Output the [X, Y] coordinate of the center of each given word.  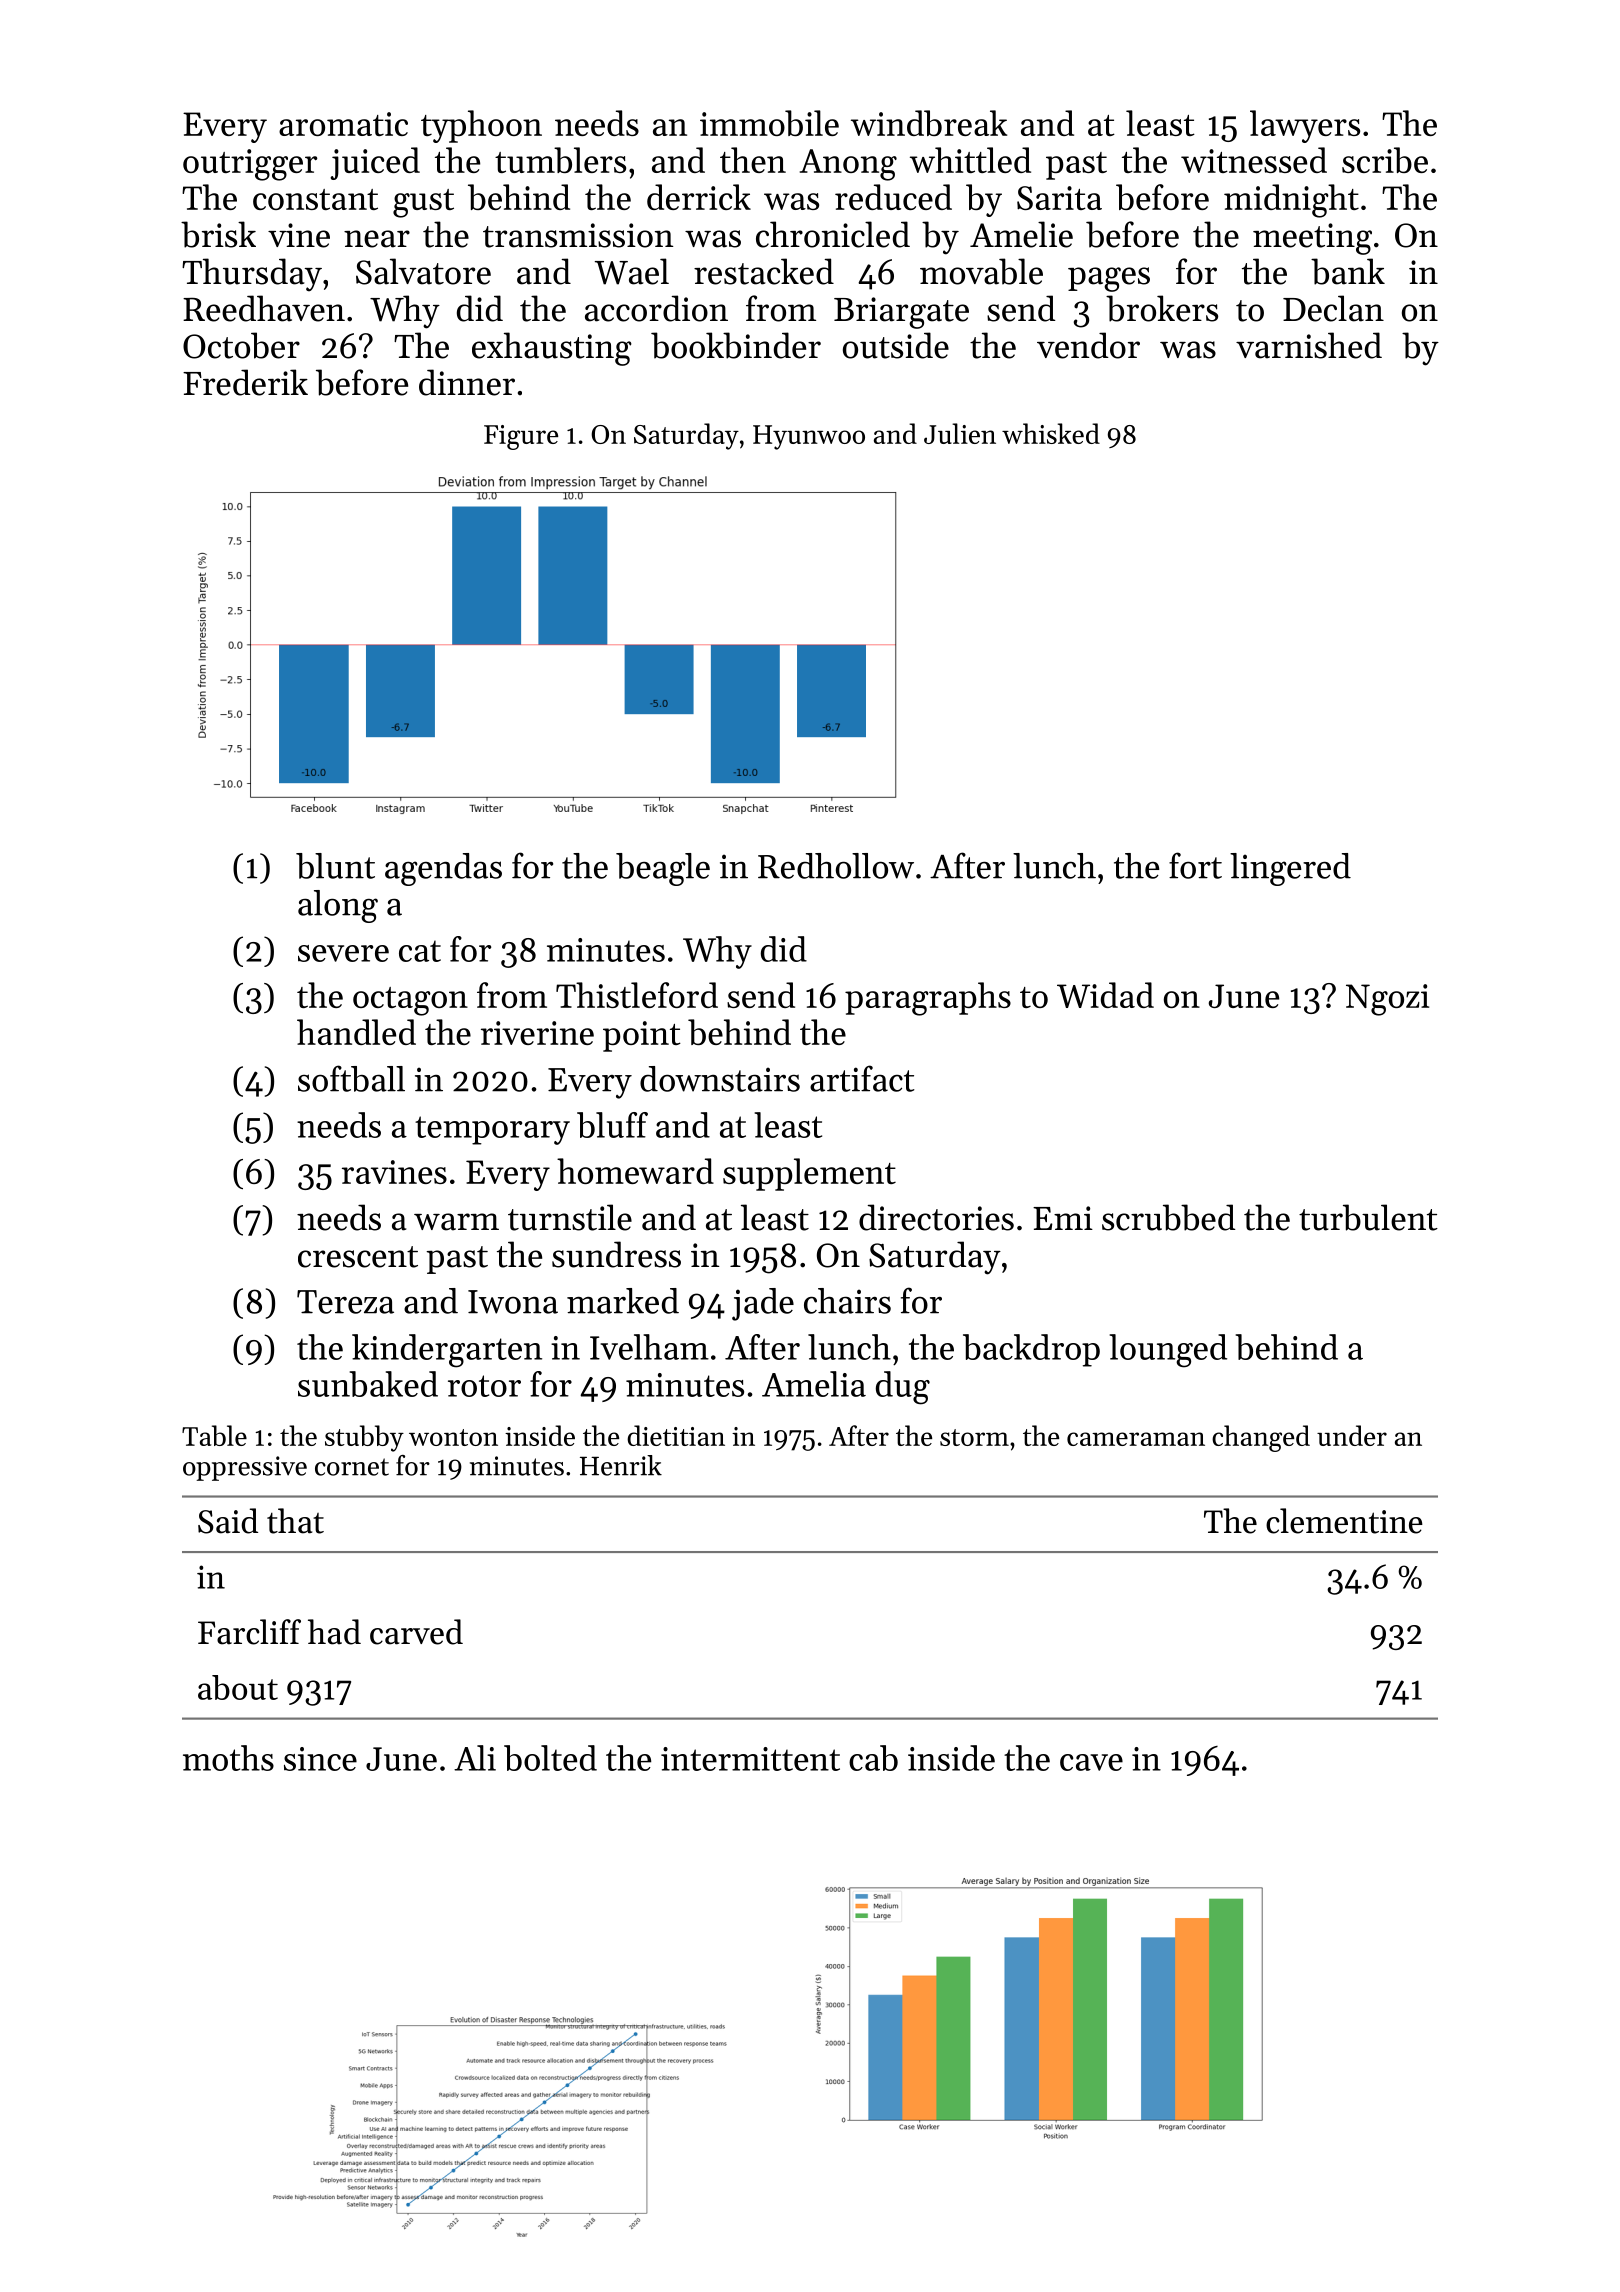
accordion [656, 308]
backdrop [1031, 1350]
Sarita [1059, 198]
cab [873, 1758]
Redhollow [836, 866]
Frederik [245, 382]
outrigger [250, 165]
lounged [1168, 1351]
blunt [335, 866]
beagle [663, 869]
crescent [358, 1257]
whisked [1051, 433]
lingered [1290, 869]
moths [228, 1758]
